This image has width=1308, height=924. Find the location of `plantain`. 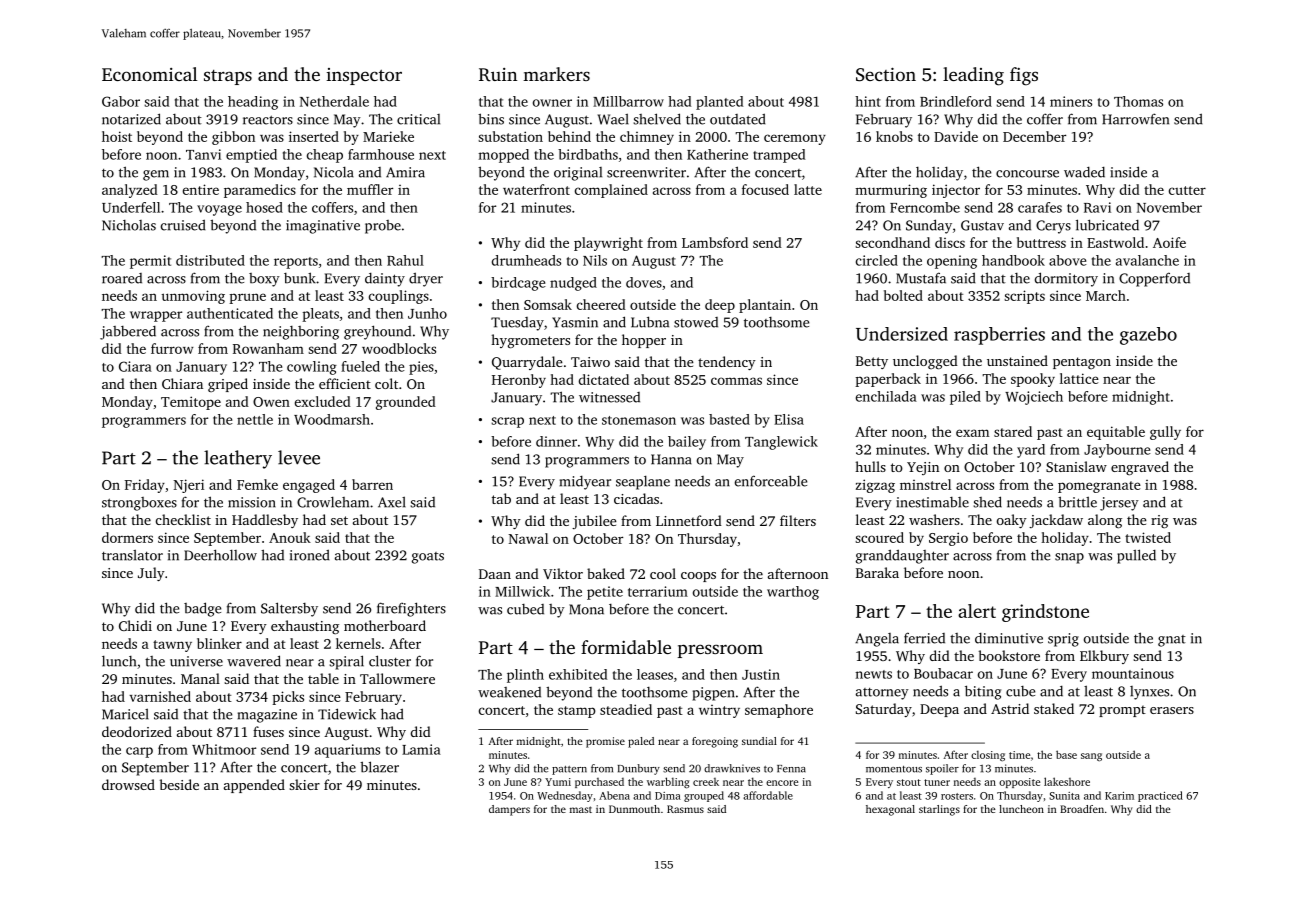

plantain is located at coordinates (765, 306).
